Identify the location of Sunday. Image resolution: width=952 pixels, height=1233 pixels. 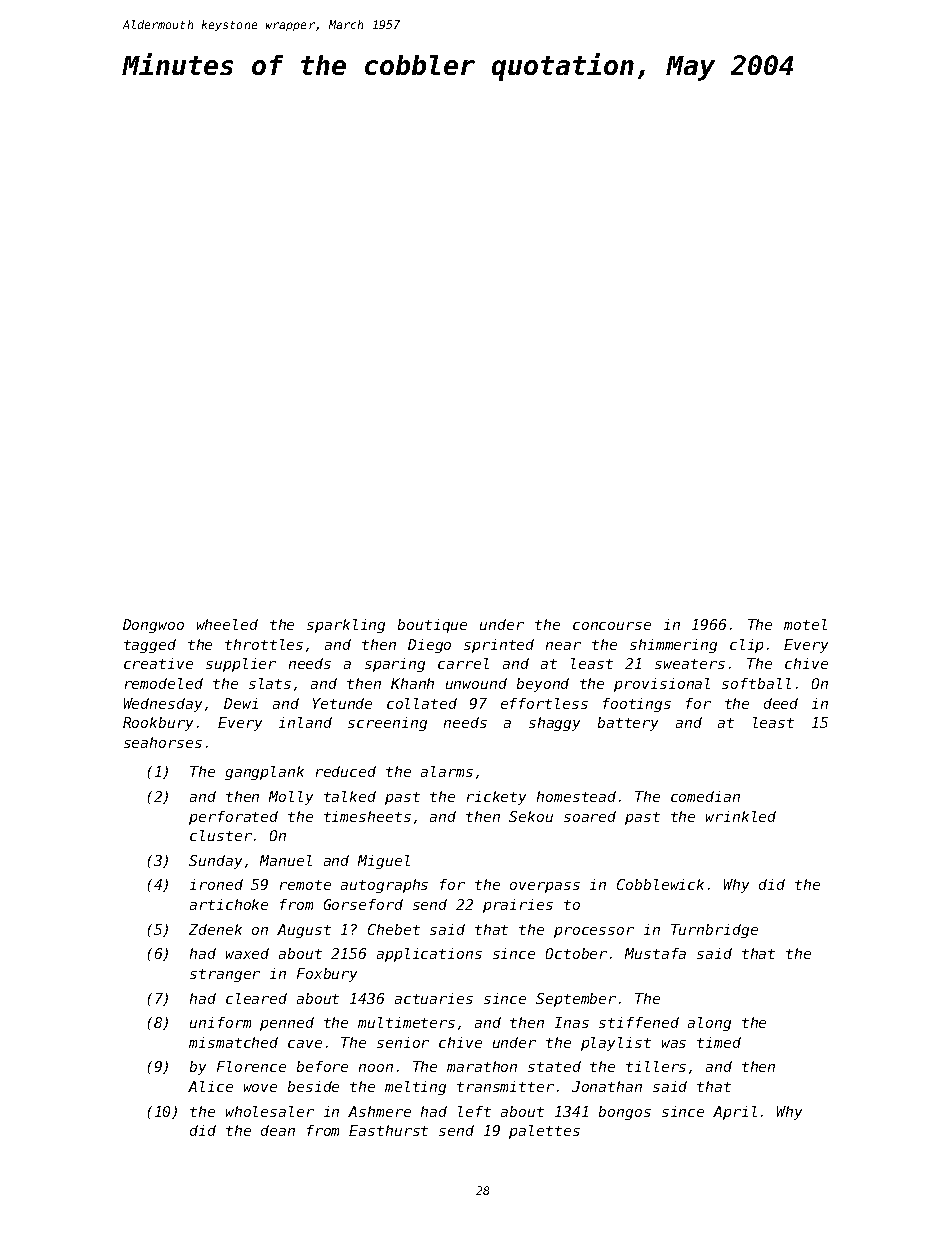
(215, 862).
